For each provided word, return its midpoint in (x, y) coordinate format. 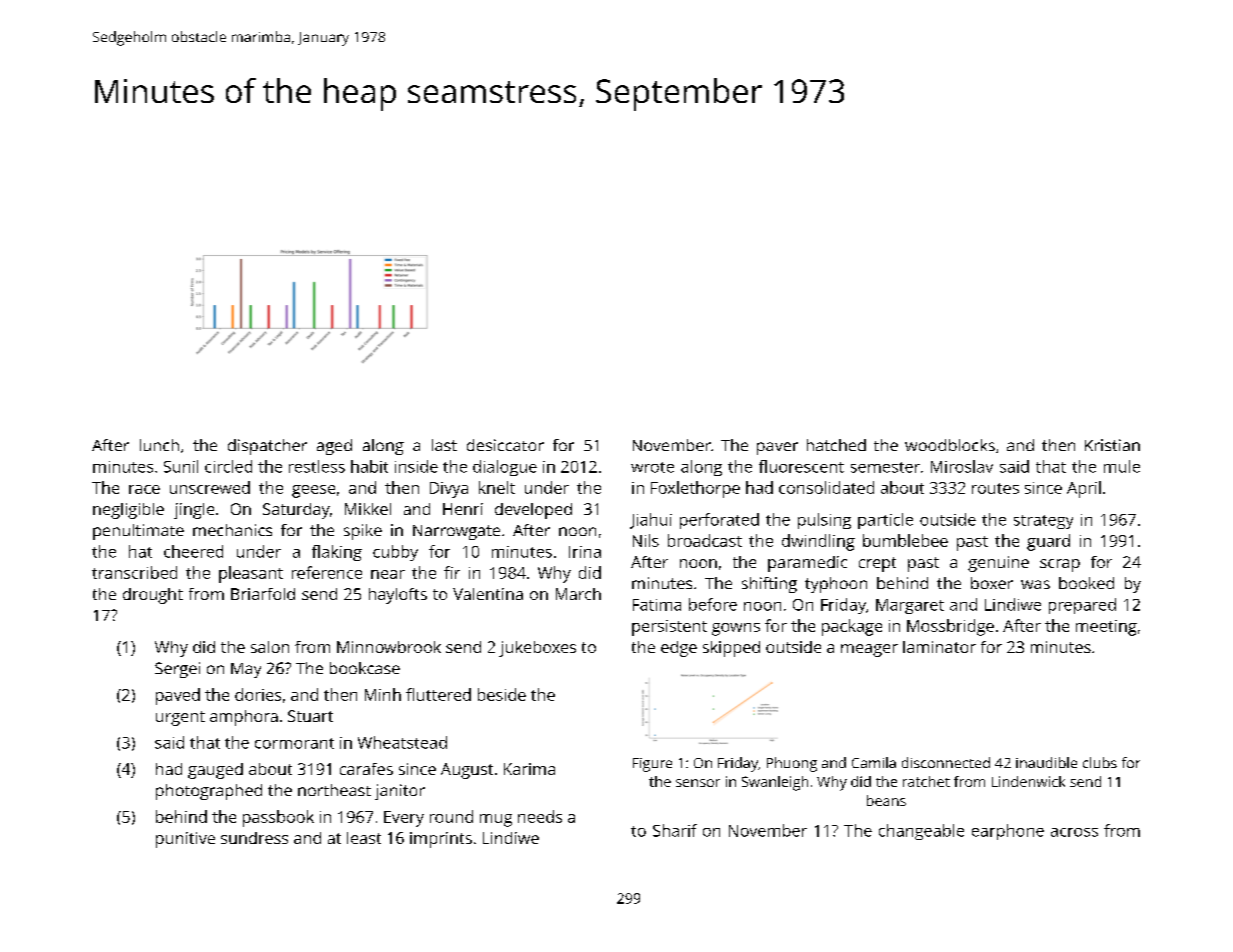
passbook (278, 818)
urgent (180, 718)
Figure (652, 765)
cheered (193, 551)
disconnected (946, 762)
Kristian (1112, 445)
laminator (939, 647)
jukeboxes (537, 649)
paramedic (807, 564)
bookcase (365, 668)
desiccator (505, 445)
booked (1086, 583)
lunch (159, 445)
